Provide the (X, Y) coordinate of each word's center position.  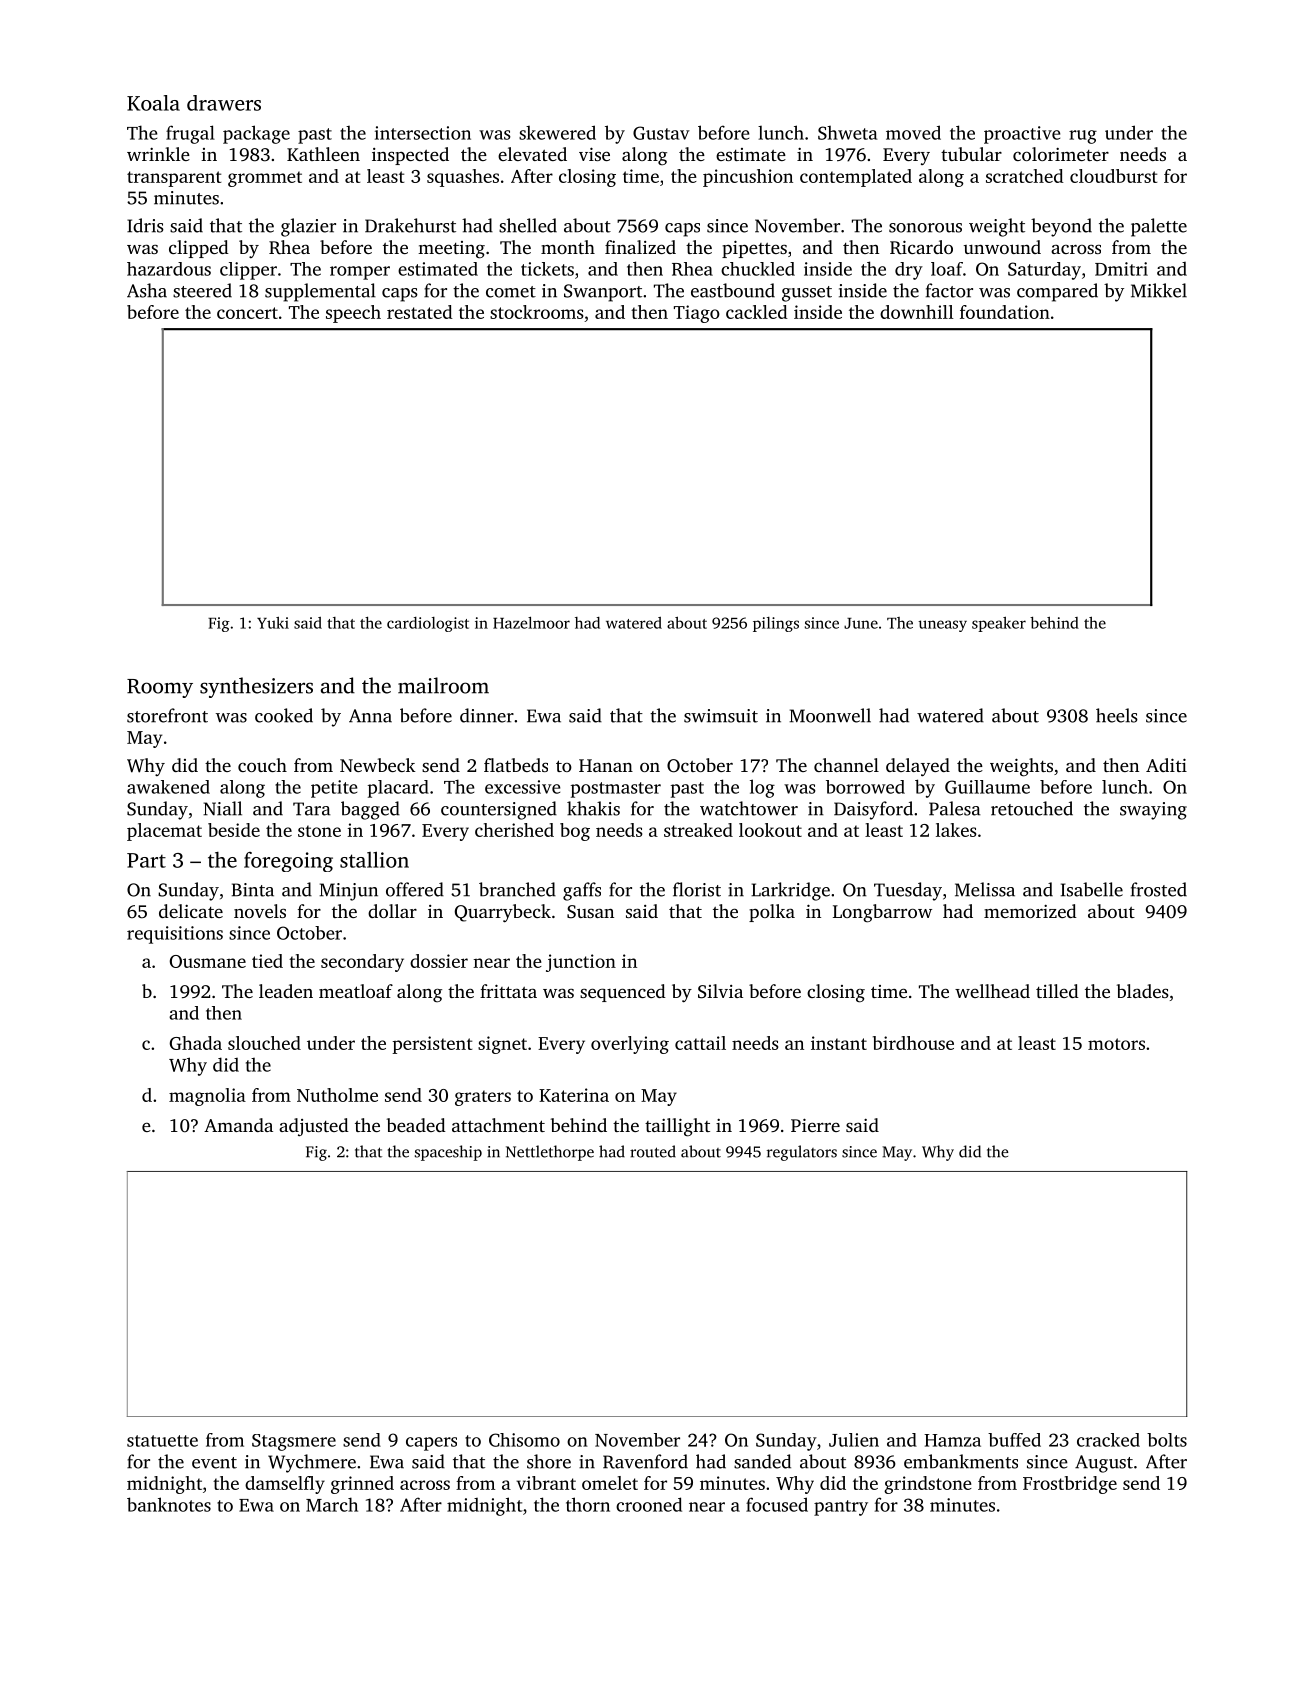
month (568, 247)
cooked (284, 715)
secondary (362, 963)
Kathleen (323, 154)
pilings (776, 624)
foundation (1005, 312)
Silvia (720, 991)
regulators (802, 1153)
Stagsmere (294, 1442)
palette (1159, 227)
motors (1116, 1044)
